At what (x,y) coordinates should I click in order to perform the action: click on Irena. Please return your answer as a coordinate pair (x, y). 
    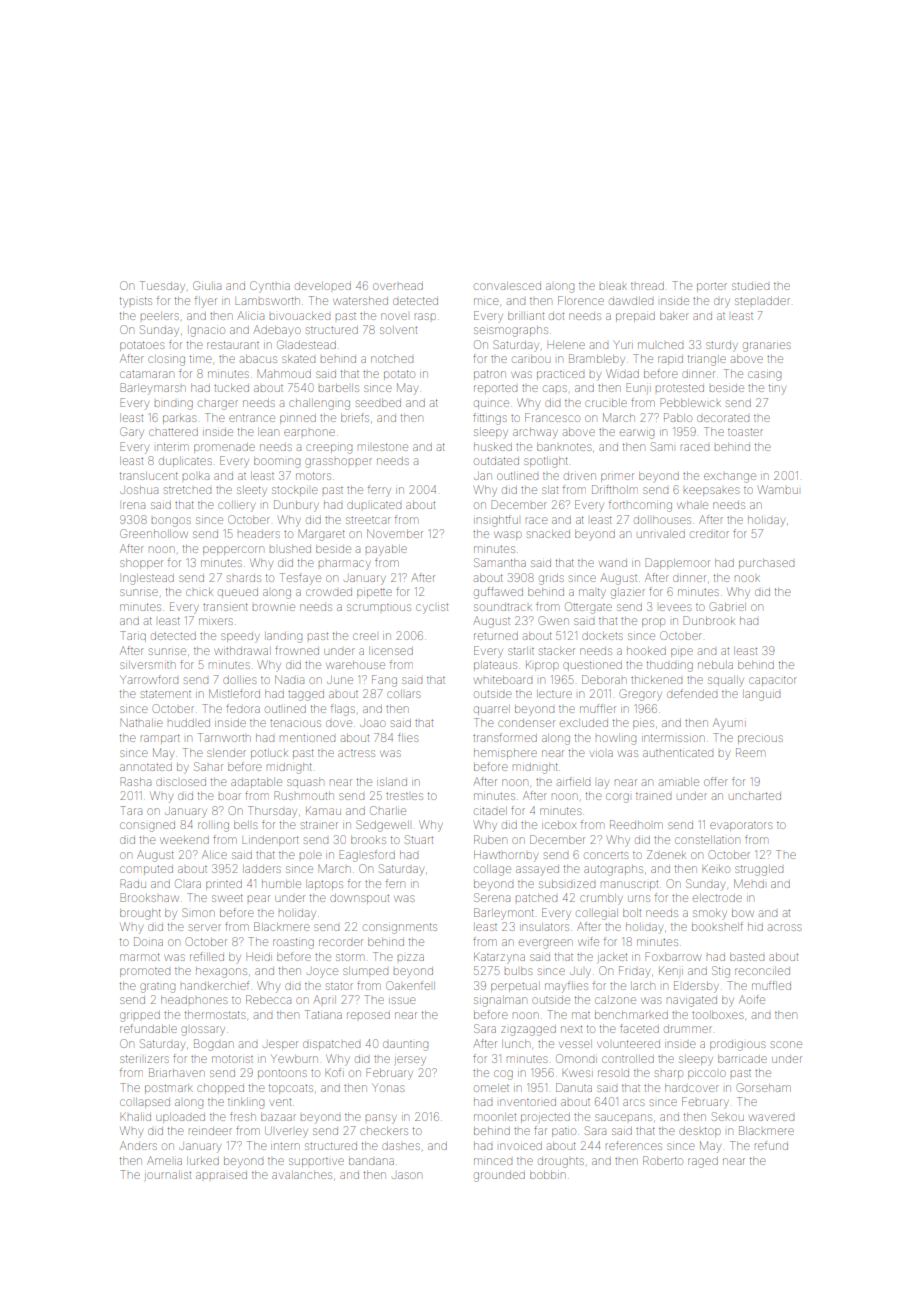
    Looking at the image, I should click on (134, 505).
